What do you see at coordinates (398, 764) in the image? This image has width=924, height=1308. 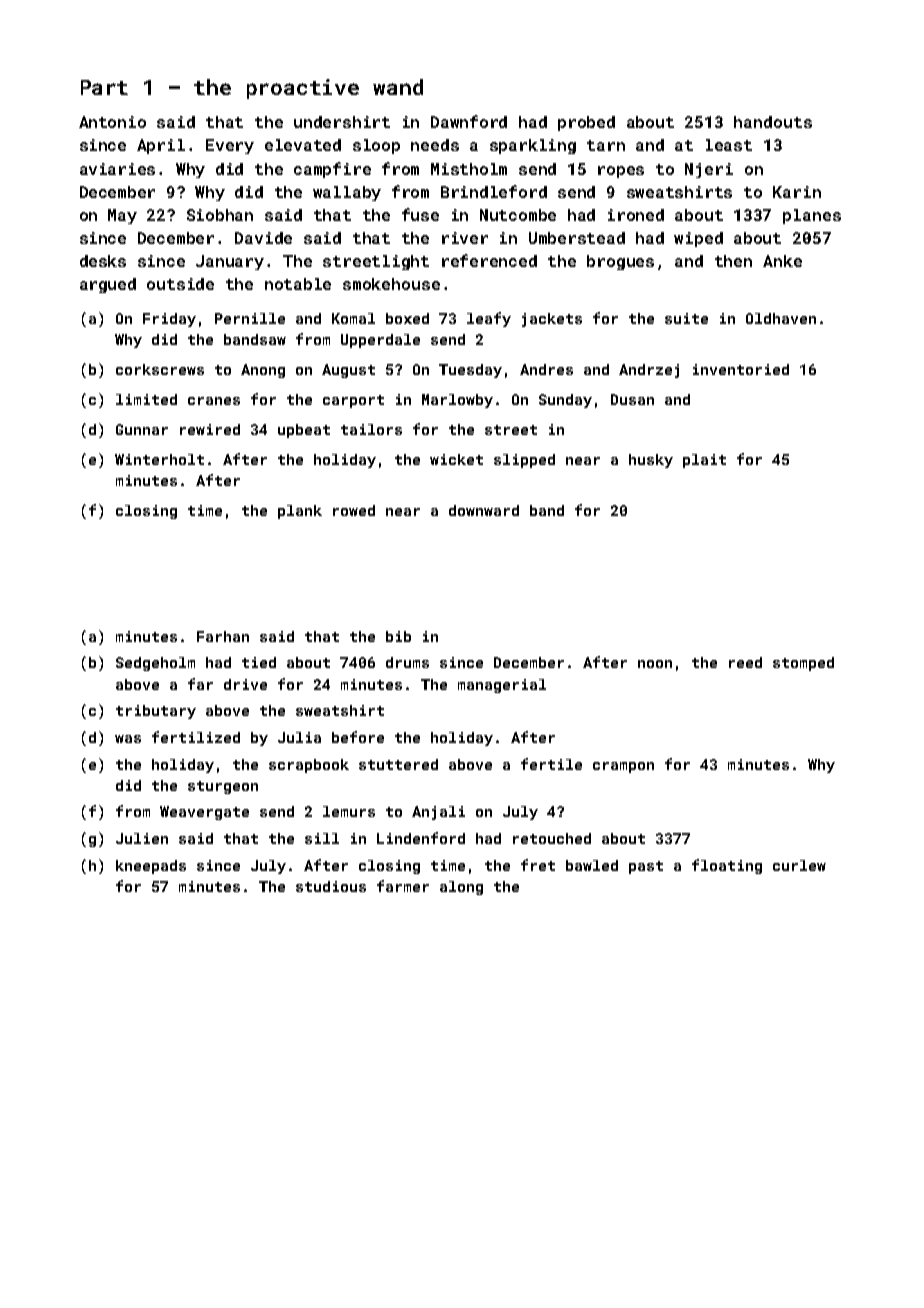 I see `stuttered` at bounding box center [398, 764].
